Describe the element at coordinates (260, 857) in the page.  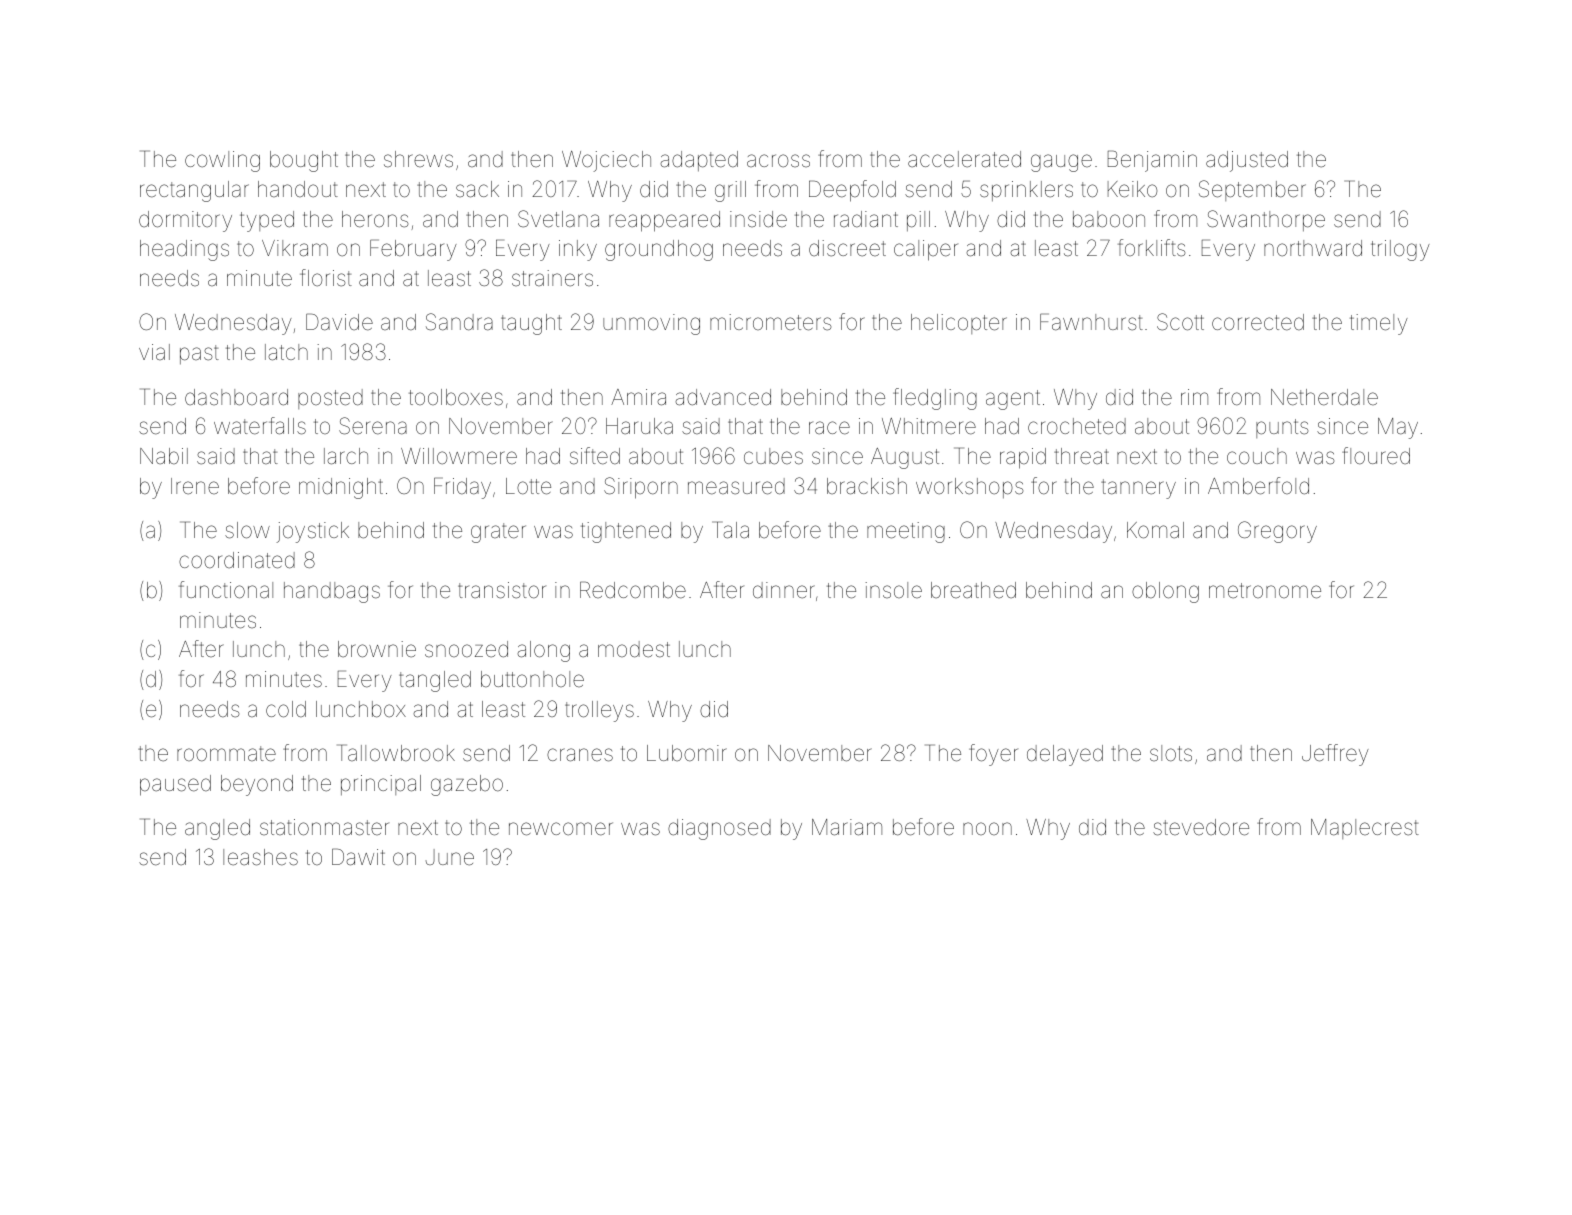
I see `leashes` at that location.
